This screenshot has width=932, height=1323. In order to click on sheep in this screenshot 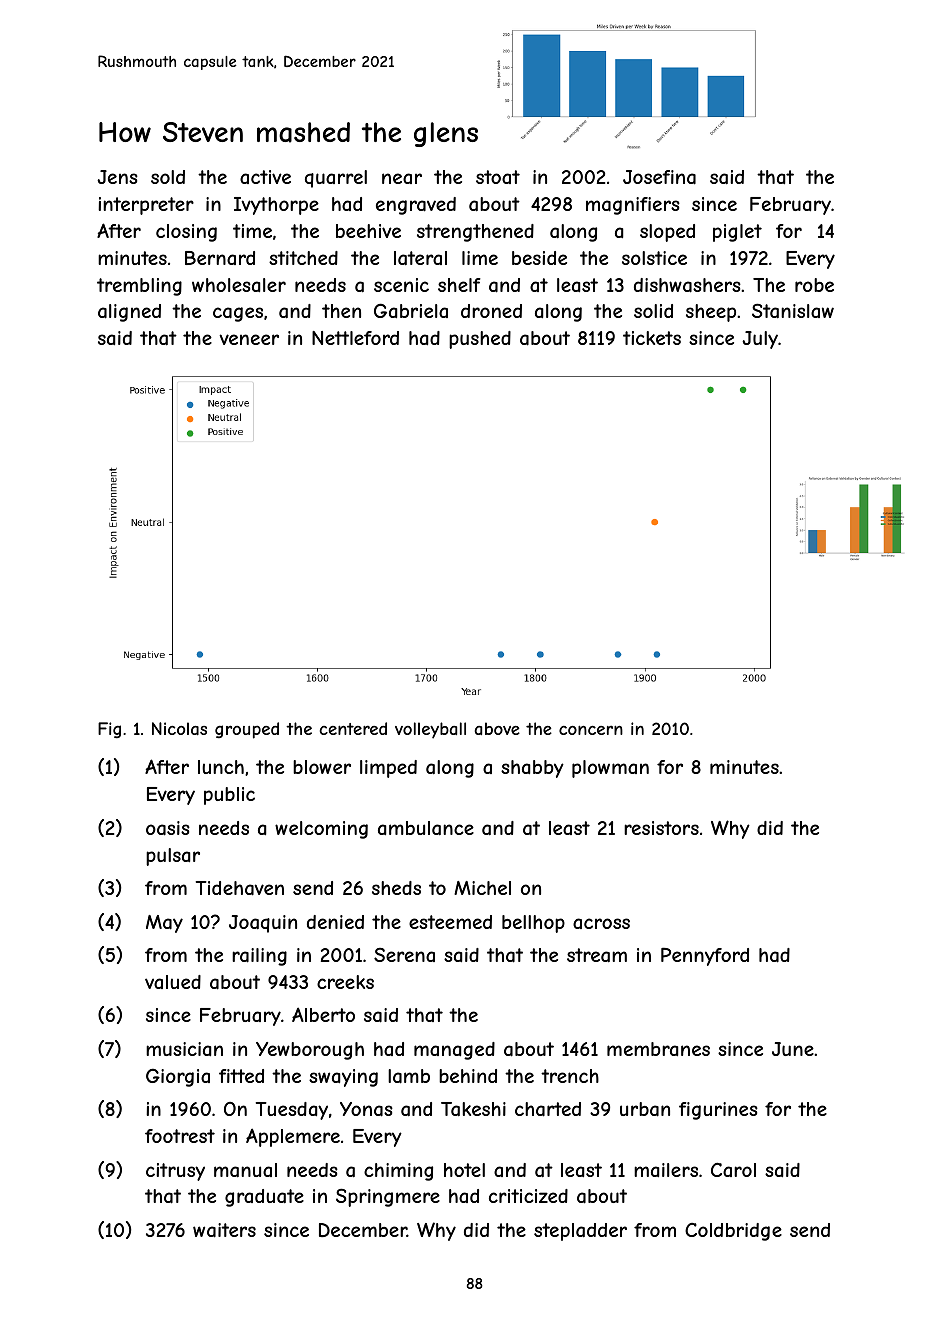, I will do `click(711, 313)`.
